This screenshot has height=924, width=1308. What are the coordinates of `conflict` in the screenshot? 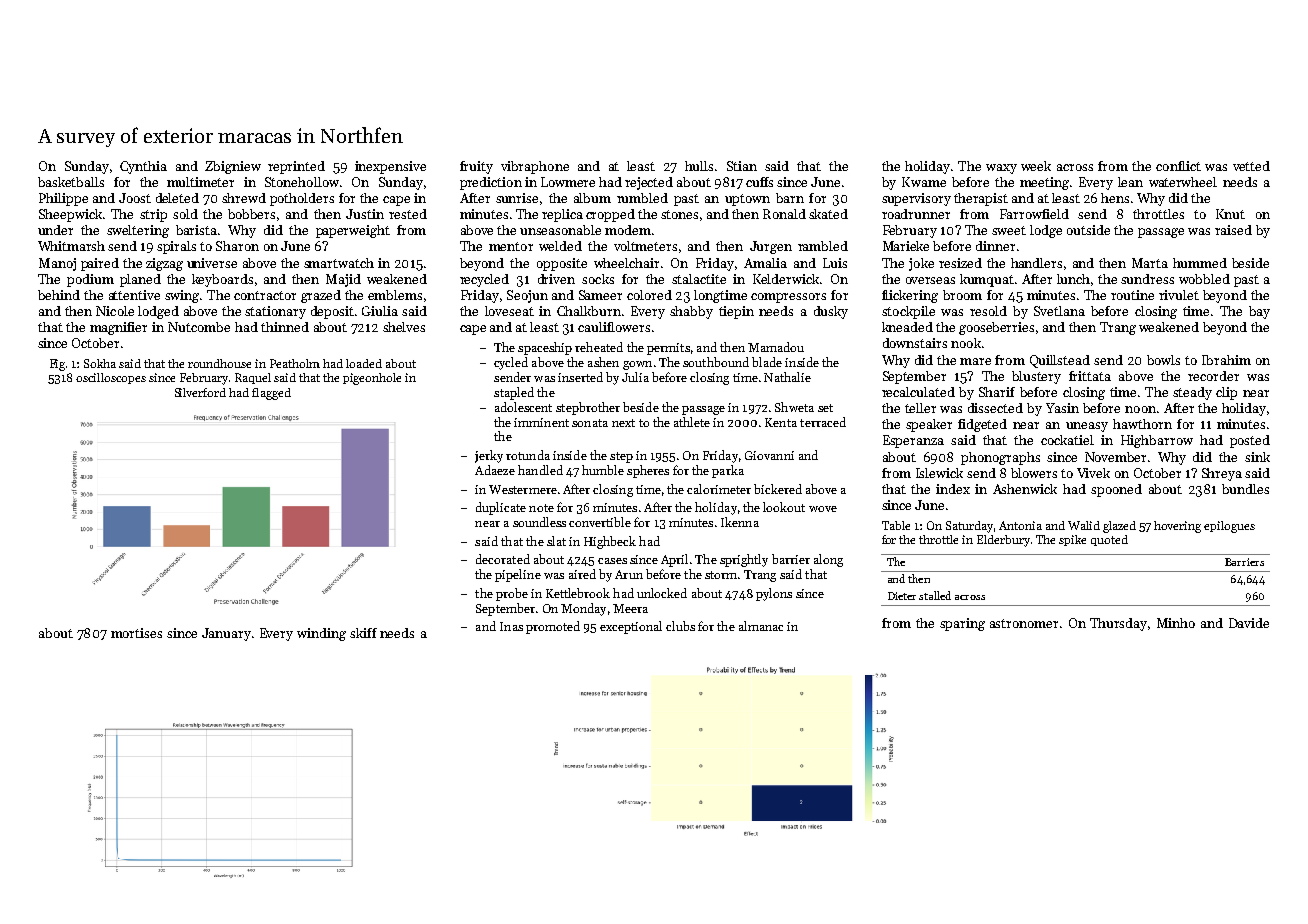 It's located at (1178, 166).
